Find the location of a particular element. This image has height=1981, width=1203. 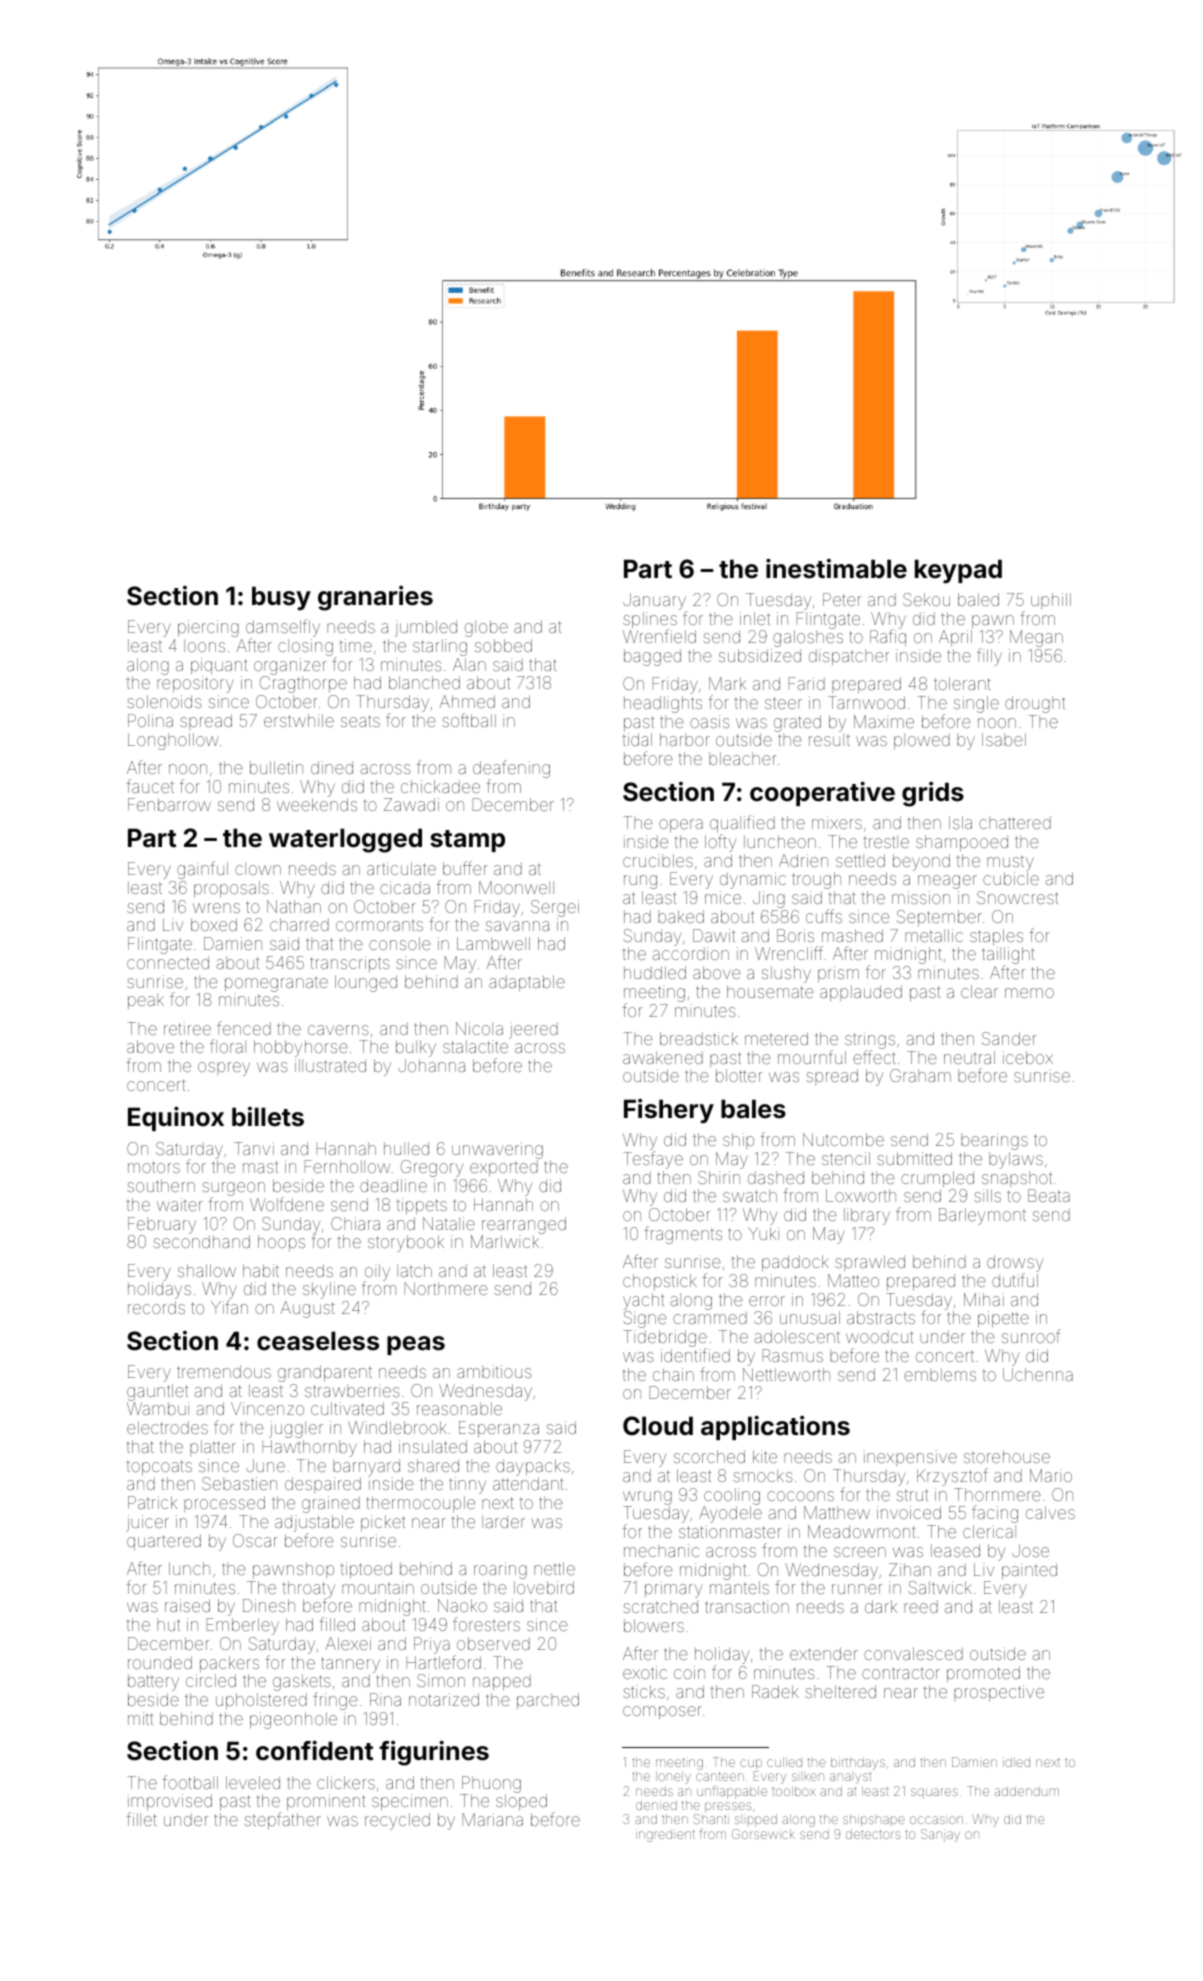

adaptable is located at coordinates (527, 983).
